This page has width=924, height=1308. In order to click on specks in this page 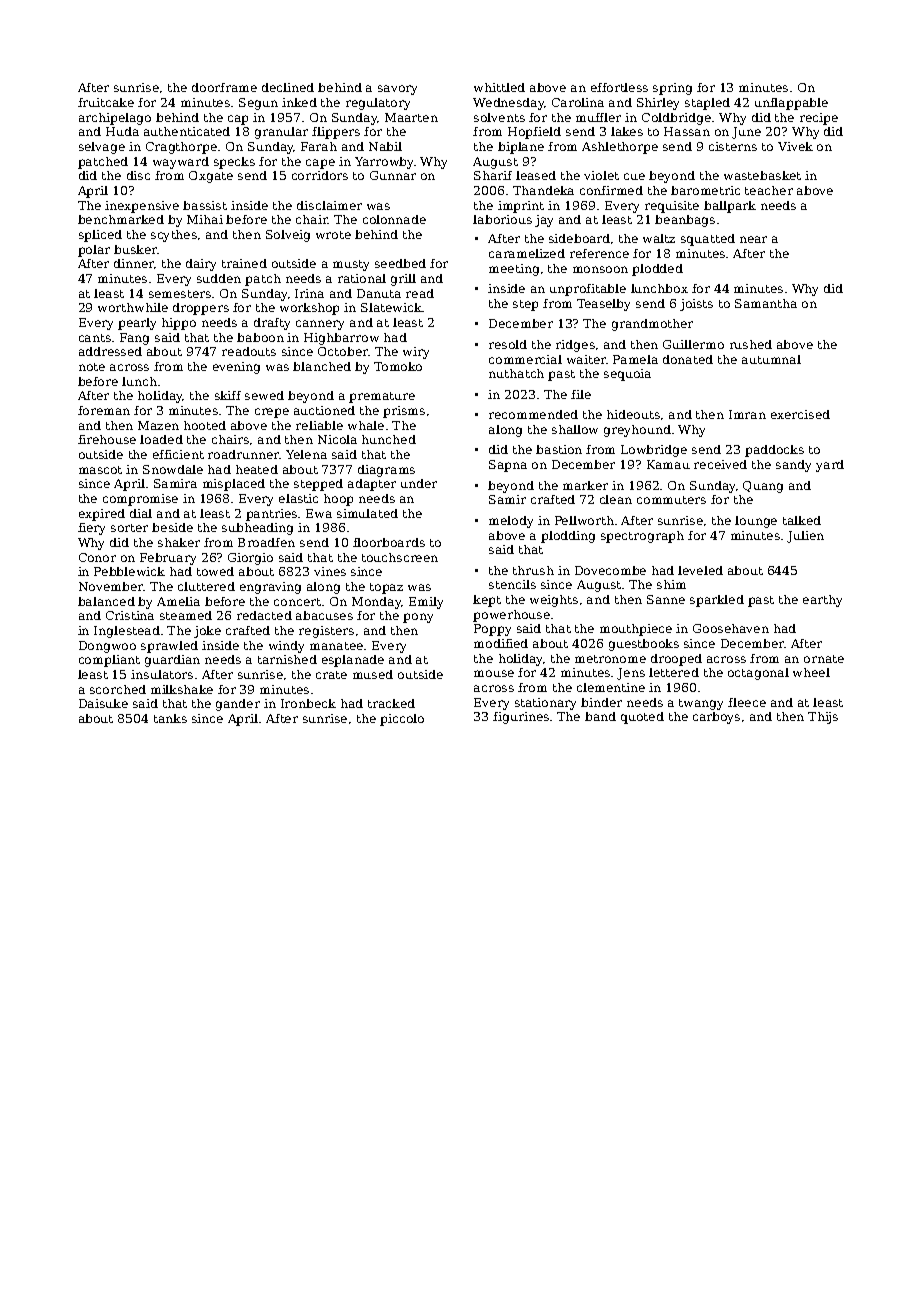, I will do `click(234, 163)`.
